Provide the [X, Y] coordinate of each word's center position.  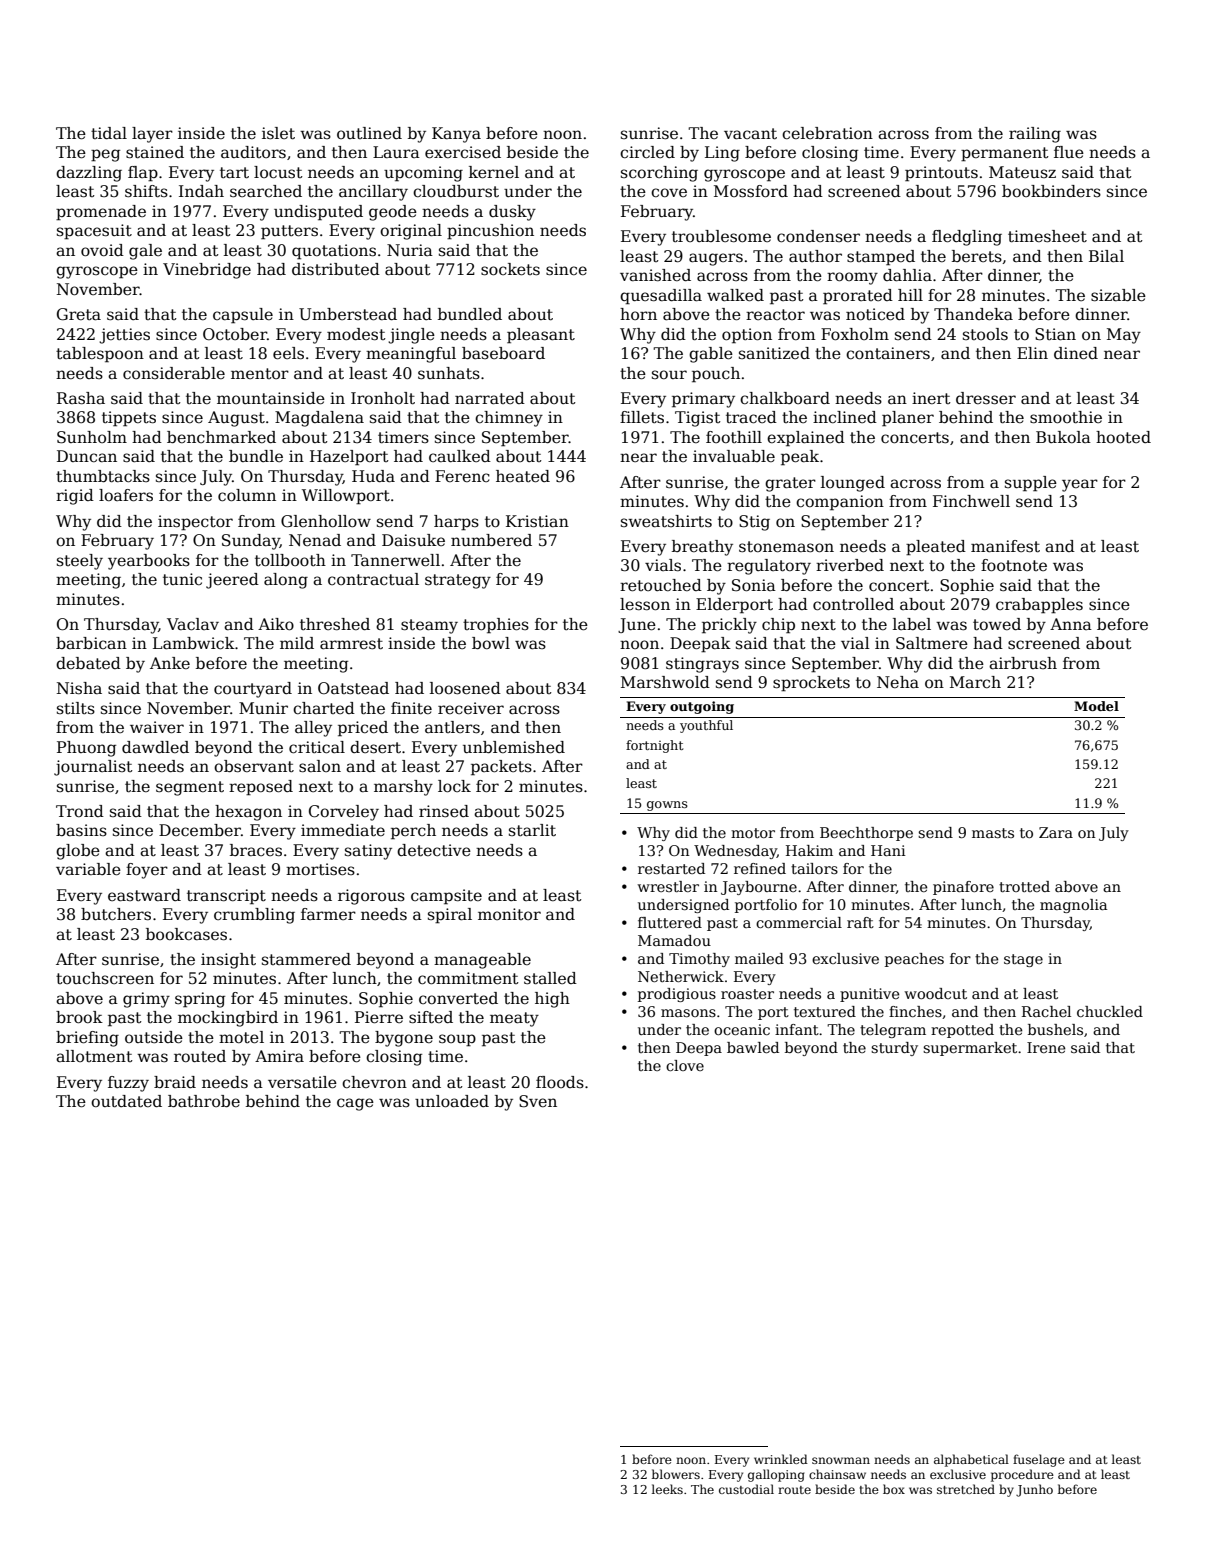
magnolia [1073, 906]
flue [1069, 152]
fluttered [670, 922]
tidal [109, 133]
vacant [750, 134]
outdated [126, 1101]
